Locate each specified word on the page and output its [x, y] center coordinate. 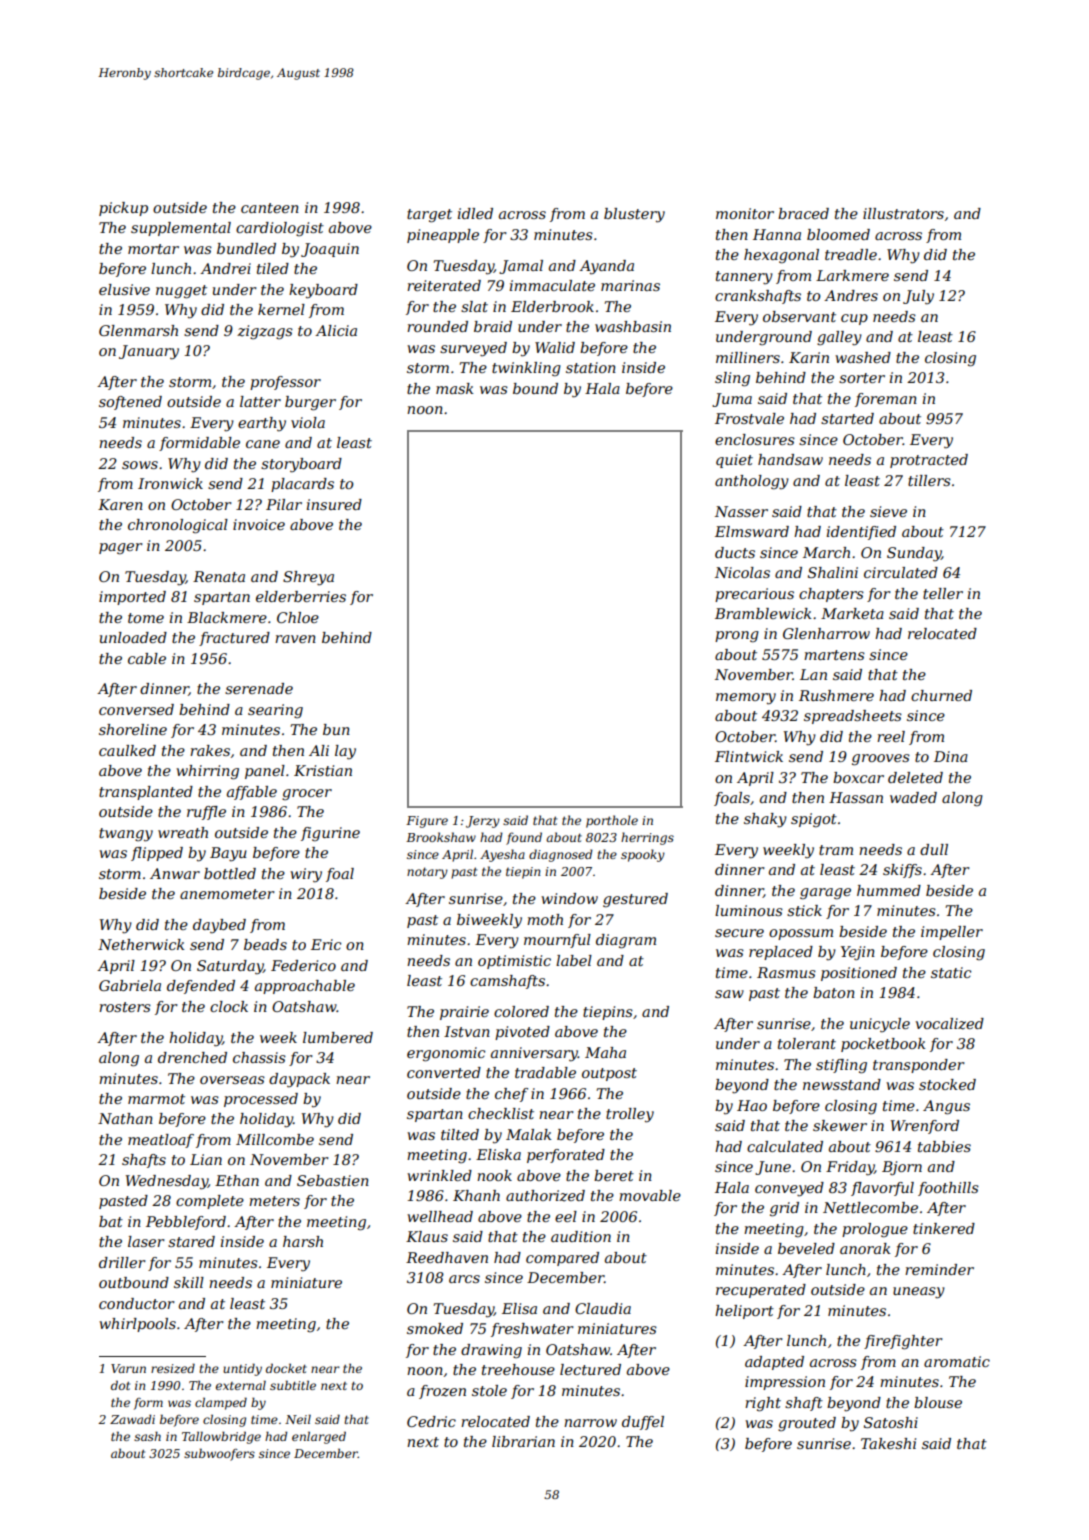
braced [803, 213]
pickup [123, 209]
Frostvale [749, 418]
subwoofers [219, 1454]
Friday [850, 1168]
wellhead [440, 1216]
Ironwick [170, 483]
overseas [232, 1080]
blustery [634, 215]
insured [334, 504]
